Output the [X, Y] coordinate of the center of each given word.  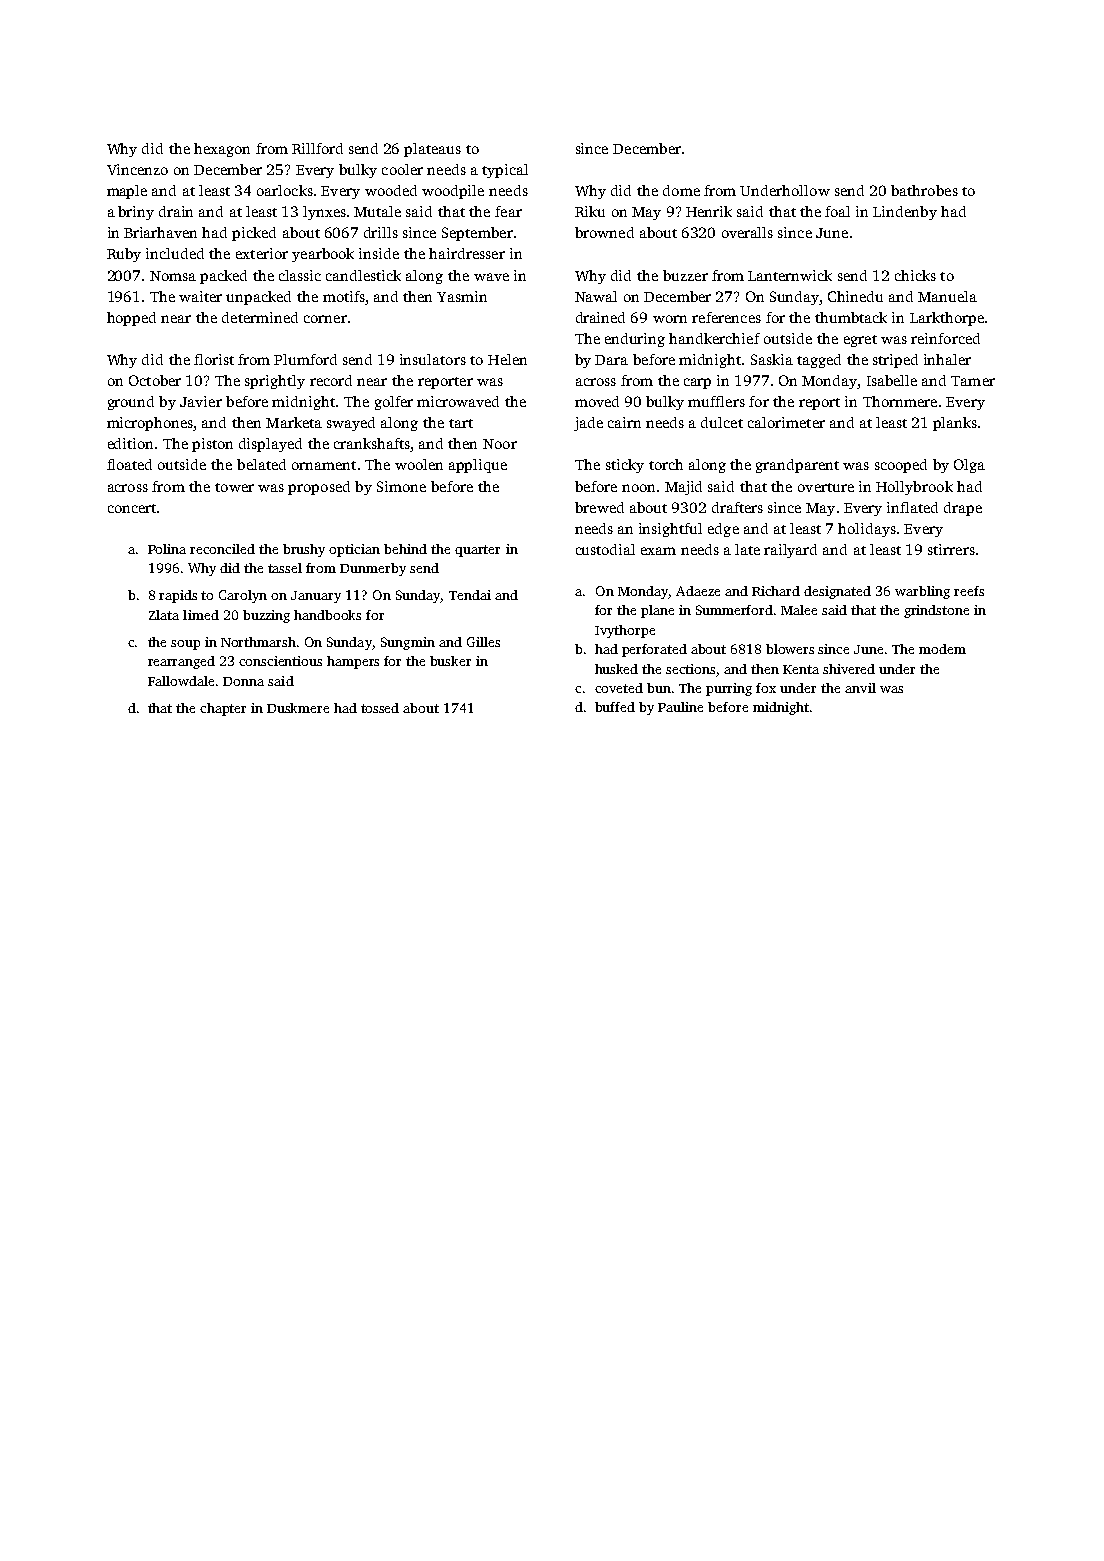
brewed [599, 507]
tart [461, 423]
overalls [747, 232]
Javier [201, 401]
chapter [223, 709]
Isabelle [892, 380]
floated [129, 464]
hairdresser [467, 253]
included [175, 253]
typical [505, 171]
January [316, 597]
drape [963, 509]
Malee [799, 610]
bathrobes [924, 190]
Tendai [470, 595]
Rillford [317, 148]
